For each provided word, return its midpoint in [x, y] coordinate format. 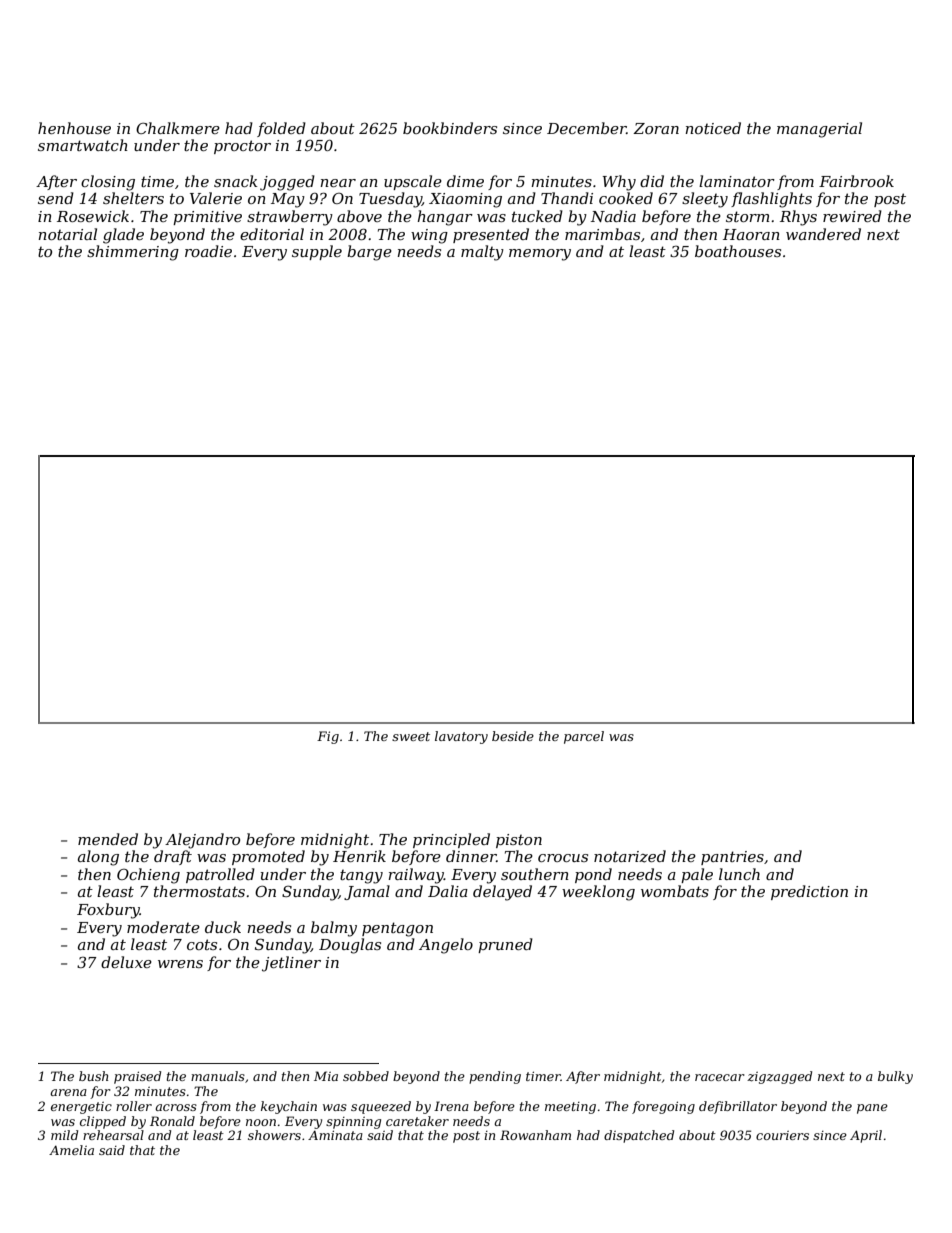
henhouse [74, 128]
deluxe [126, 962]
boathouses [738, 251]
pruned [505, 945]
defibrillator [738, 1107]
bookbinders [450, 128]
